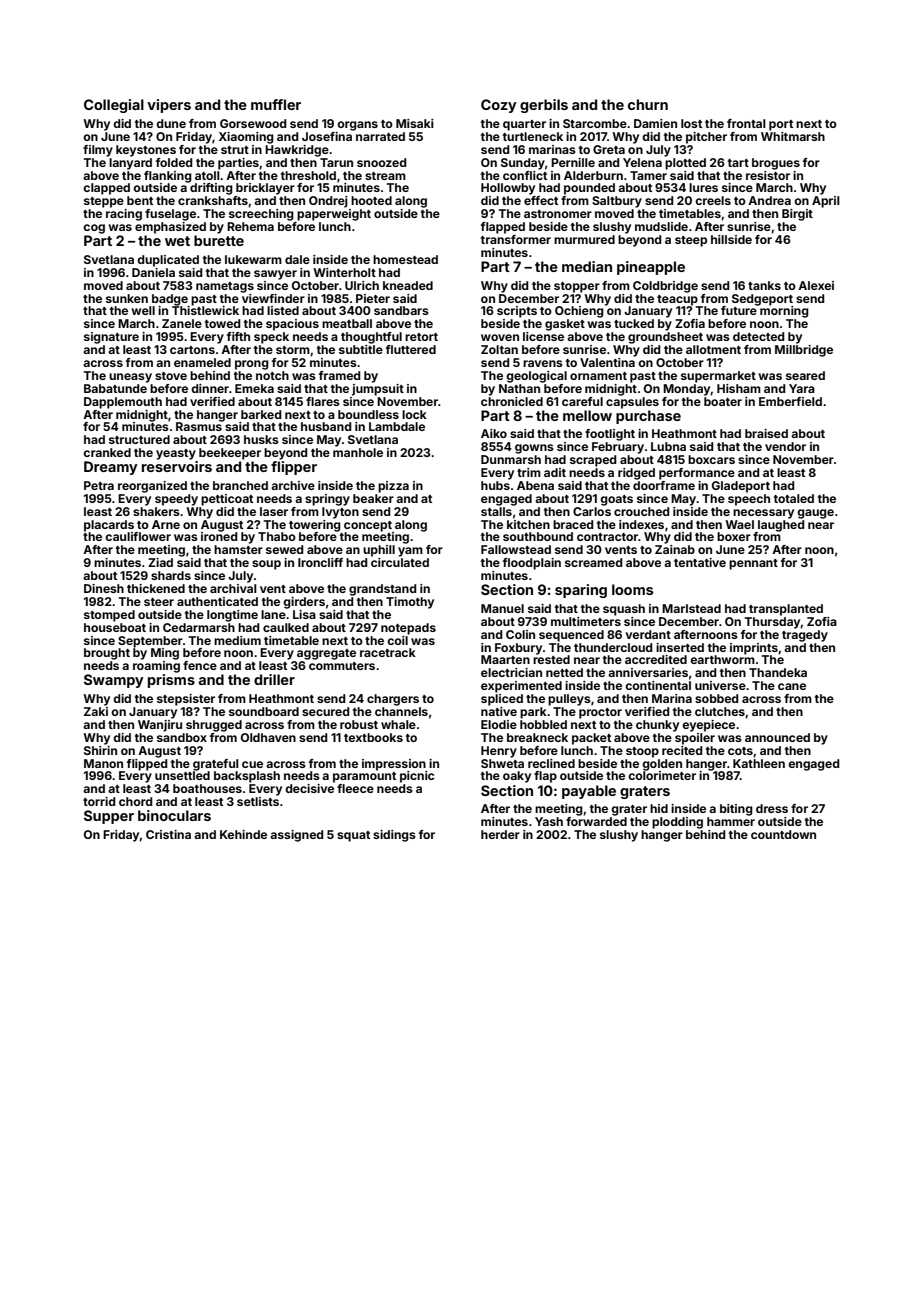  What do you see at coordinates (659, 808) in the screenshot?
I see `hid` at bounding box center [659, 808].
